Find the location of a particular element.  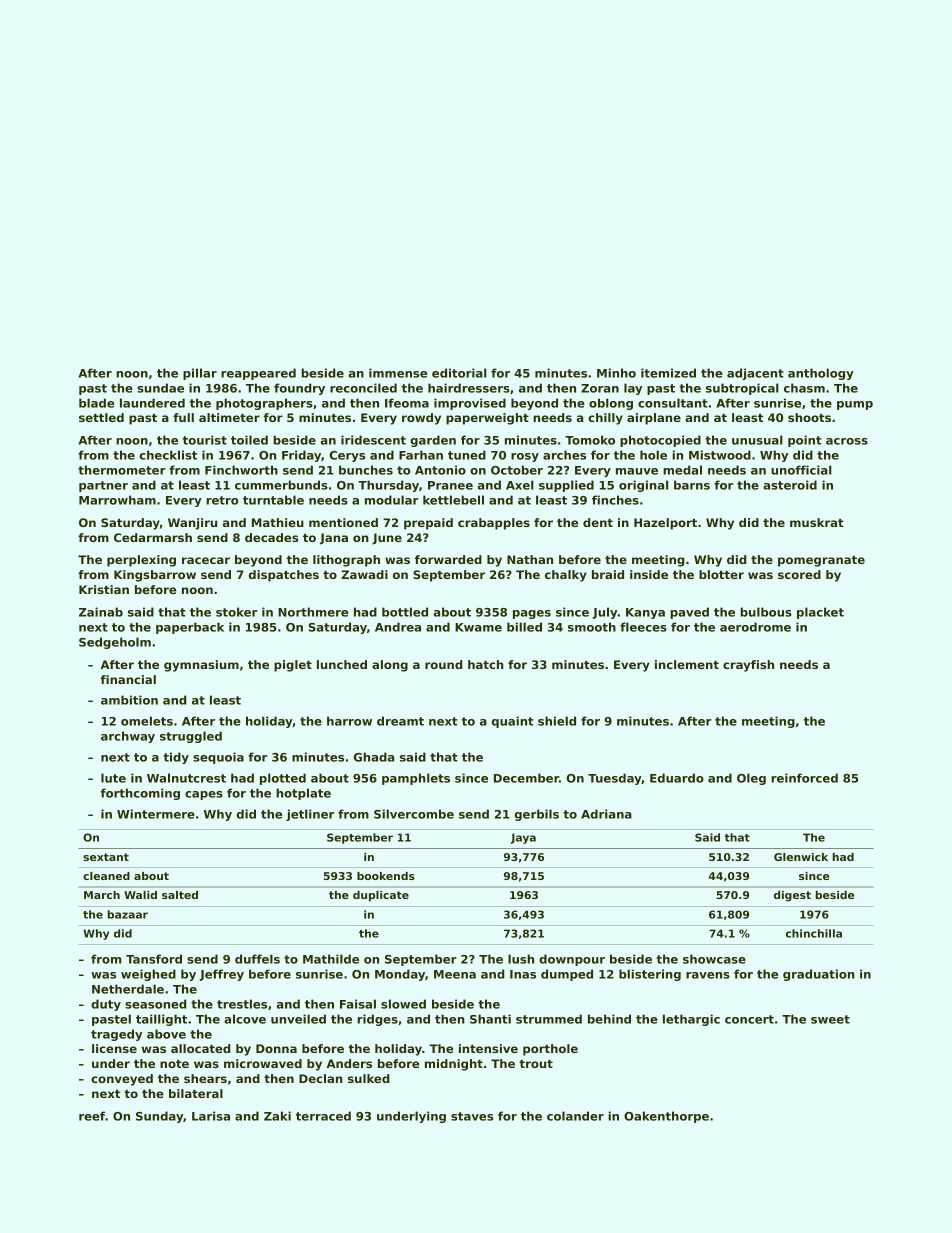

Eduardo is located at coordinates (677, 778).
